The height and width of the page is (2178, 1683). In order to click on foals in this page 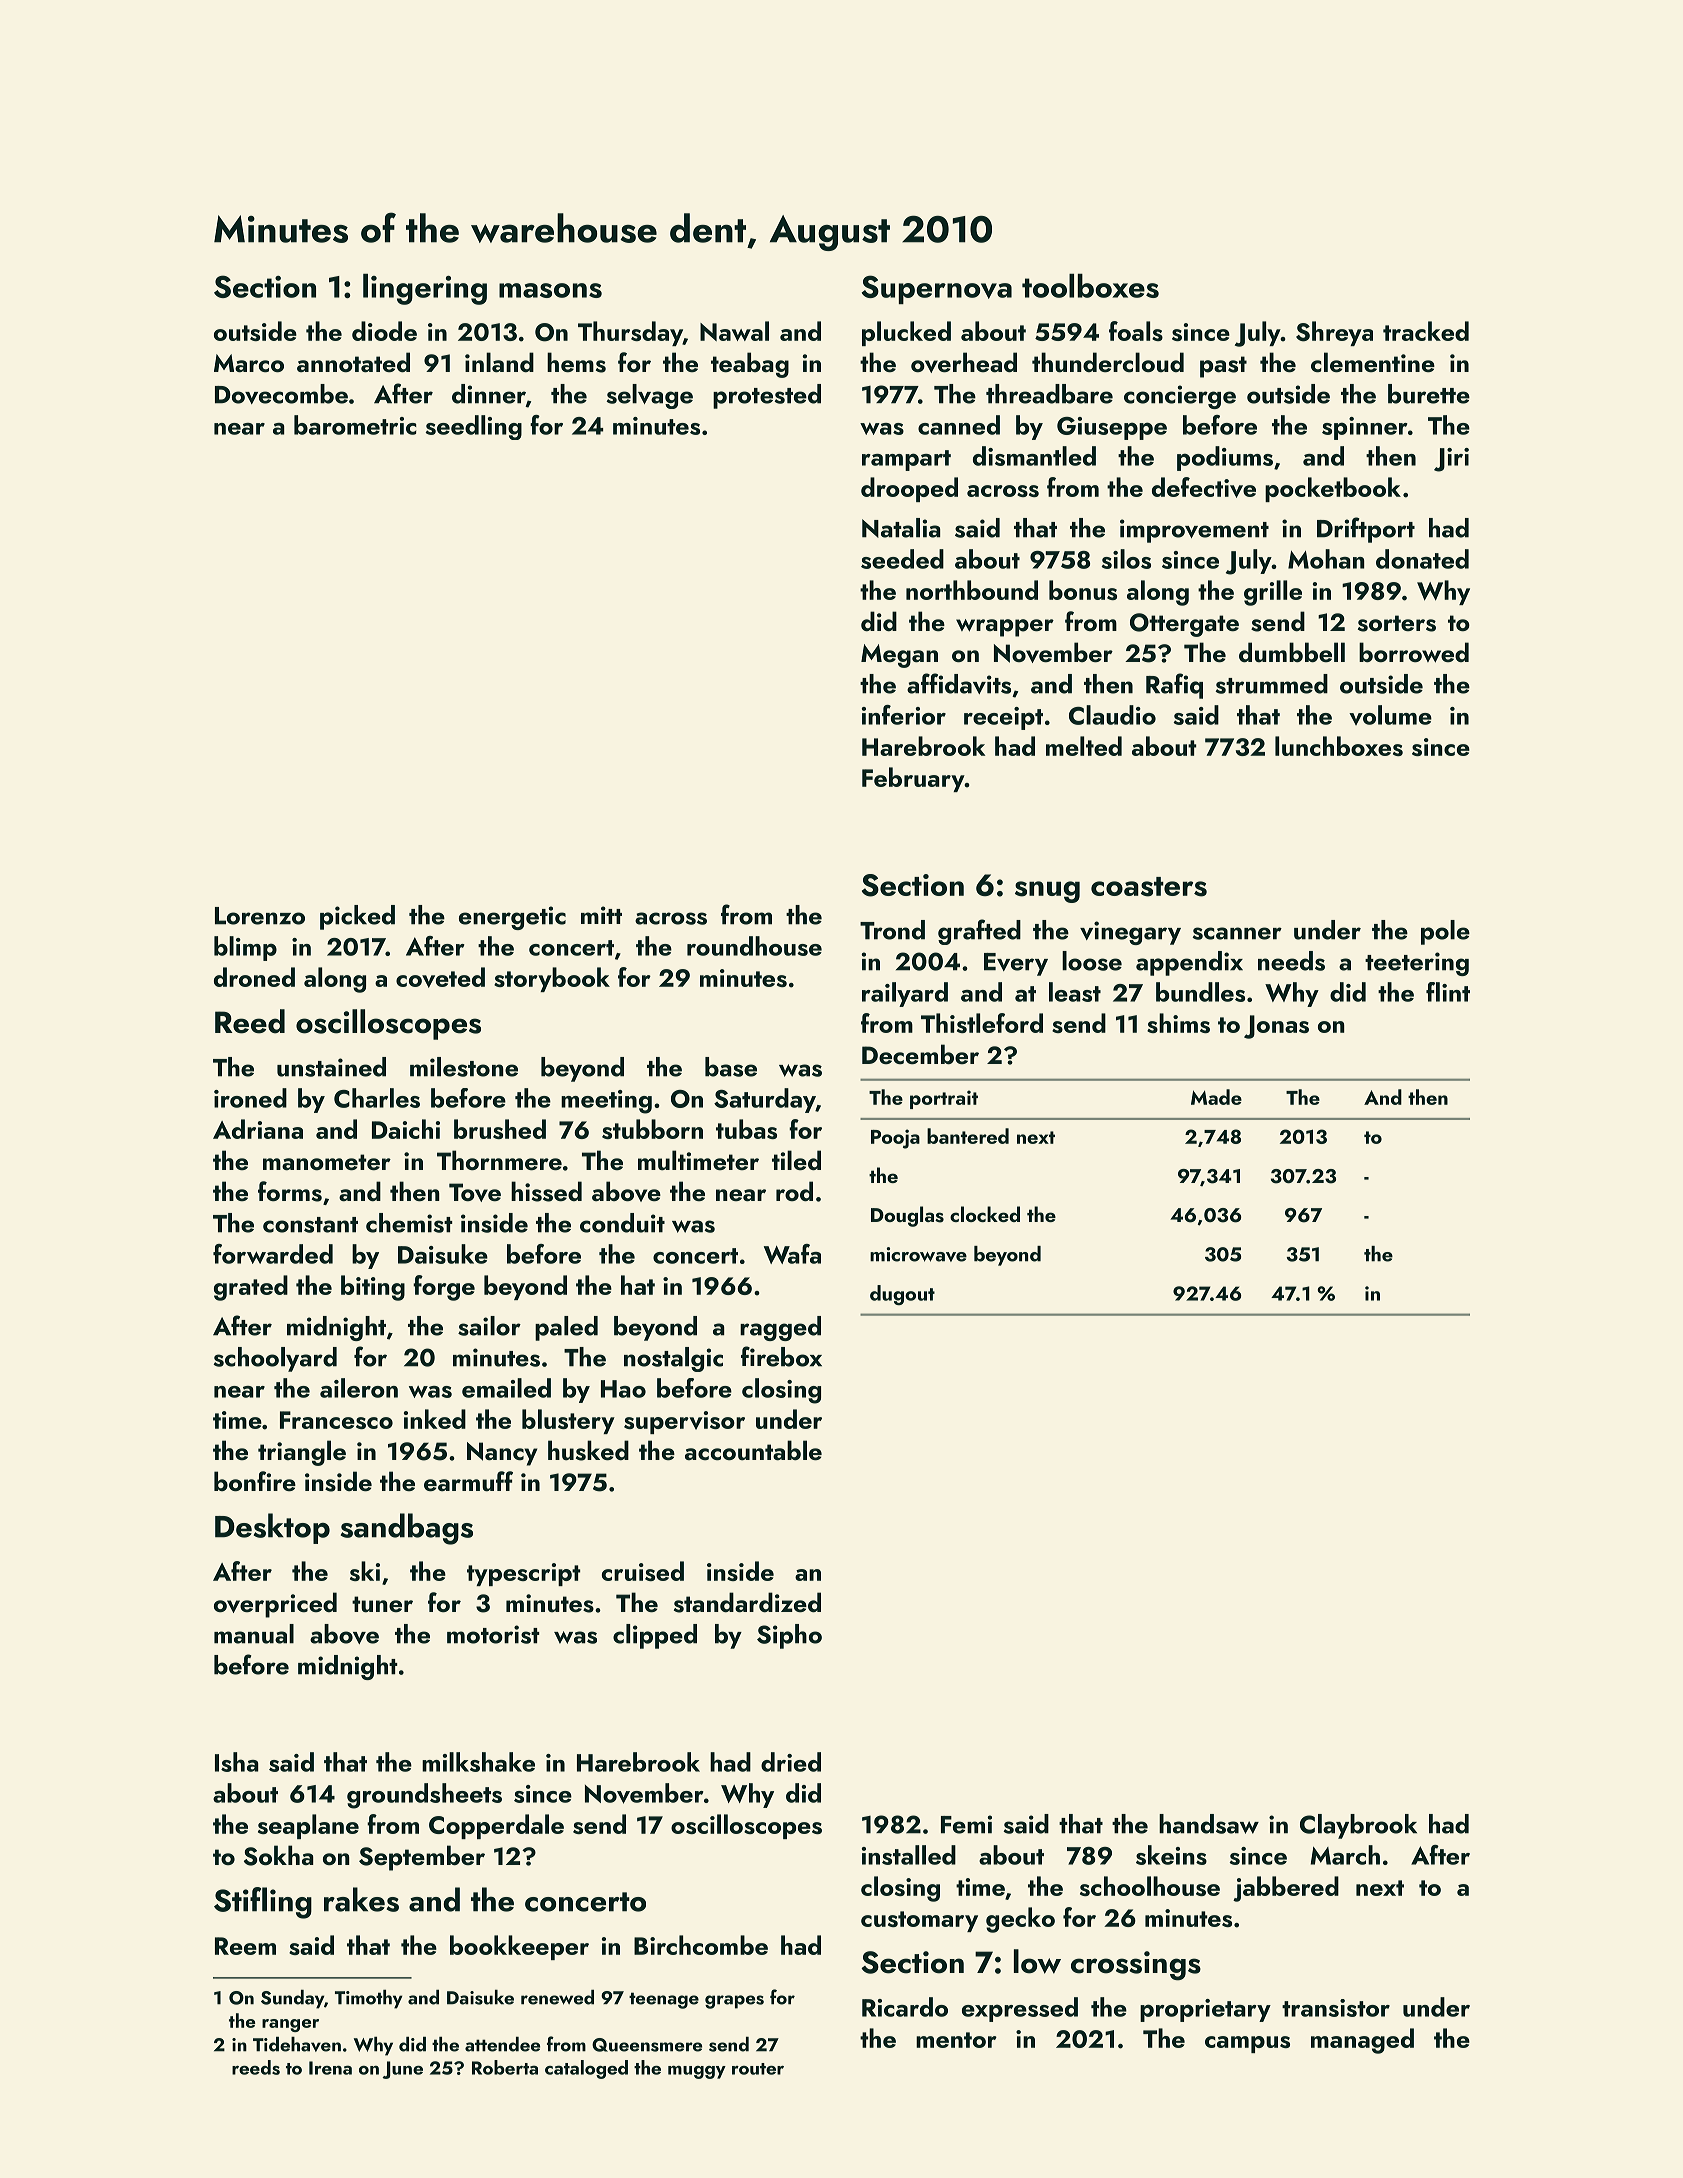, I will do `click(1136, 331)`.
